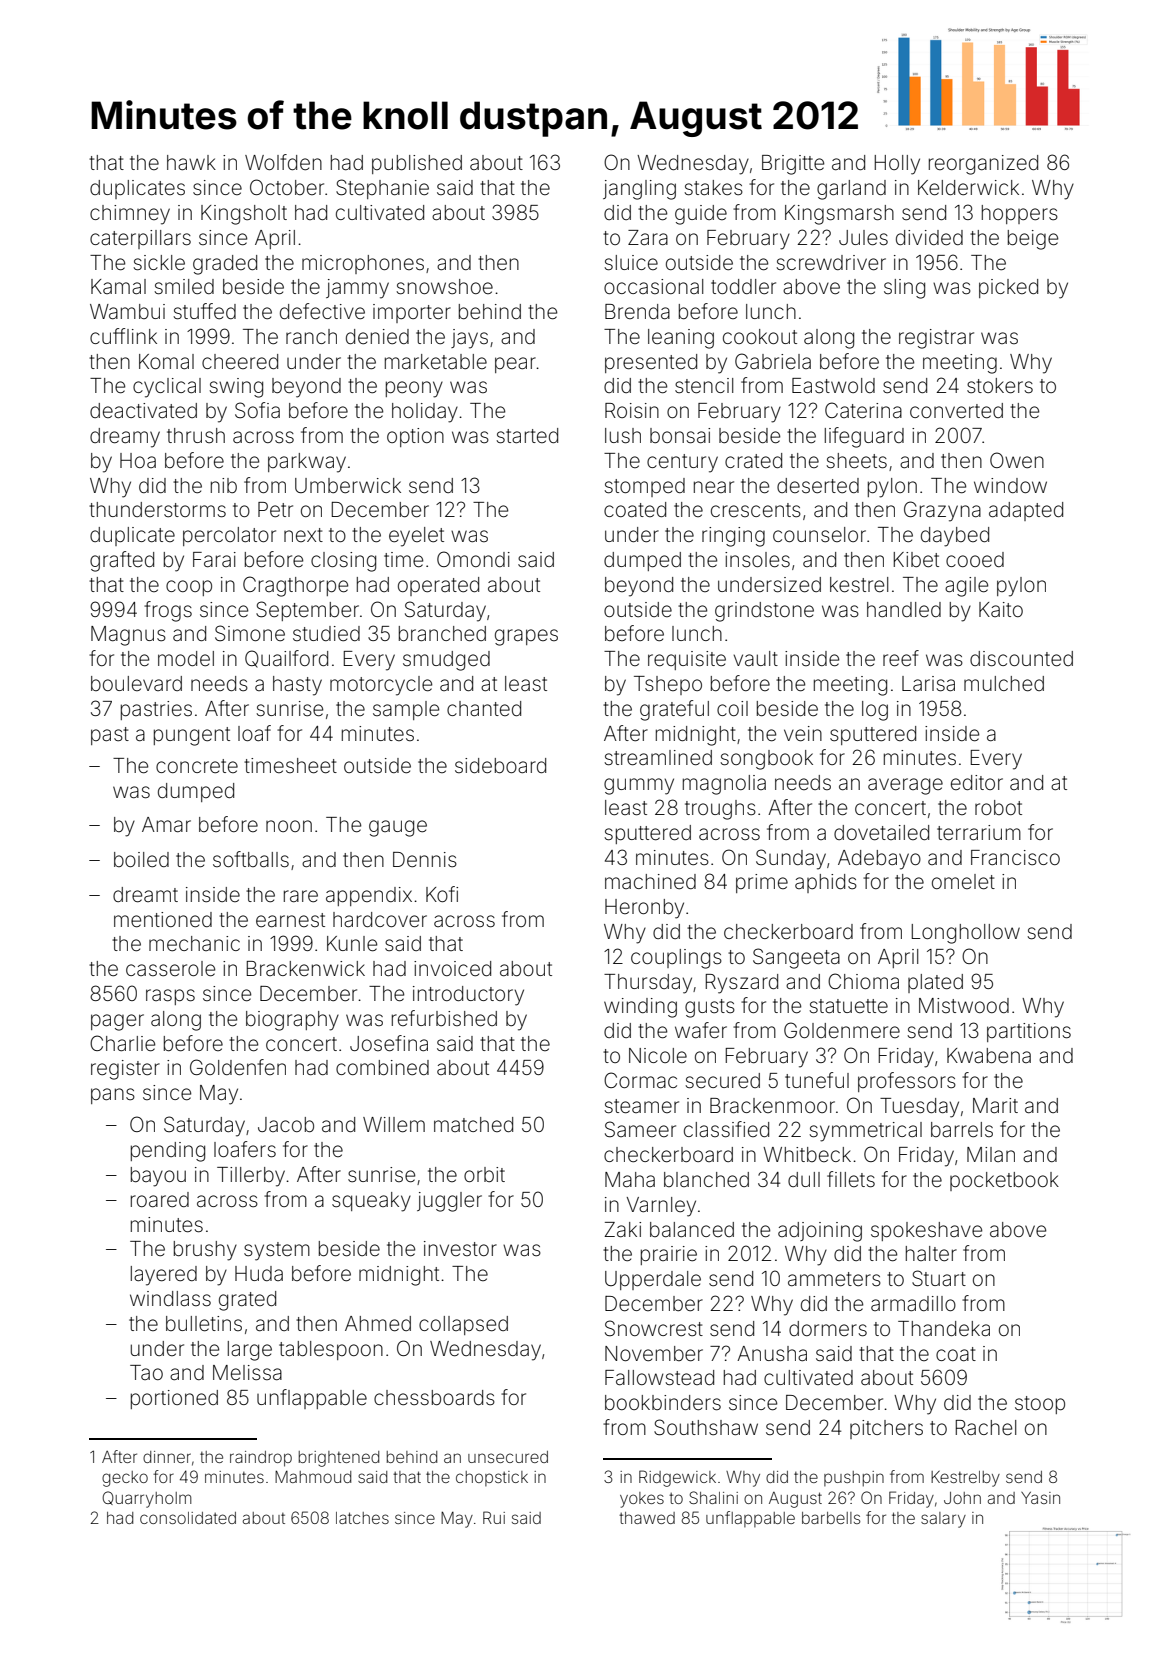  I want to click on Kingsholt, so click(244, 215).
